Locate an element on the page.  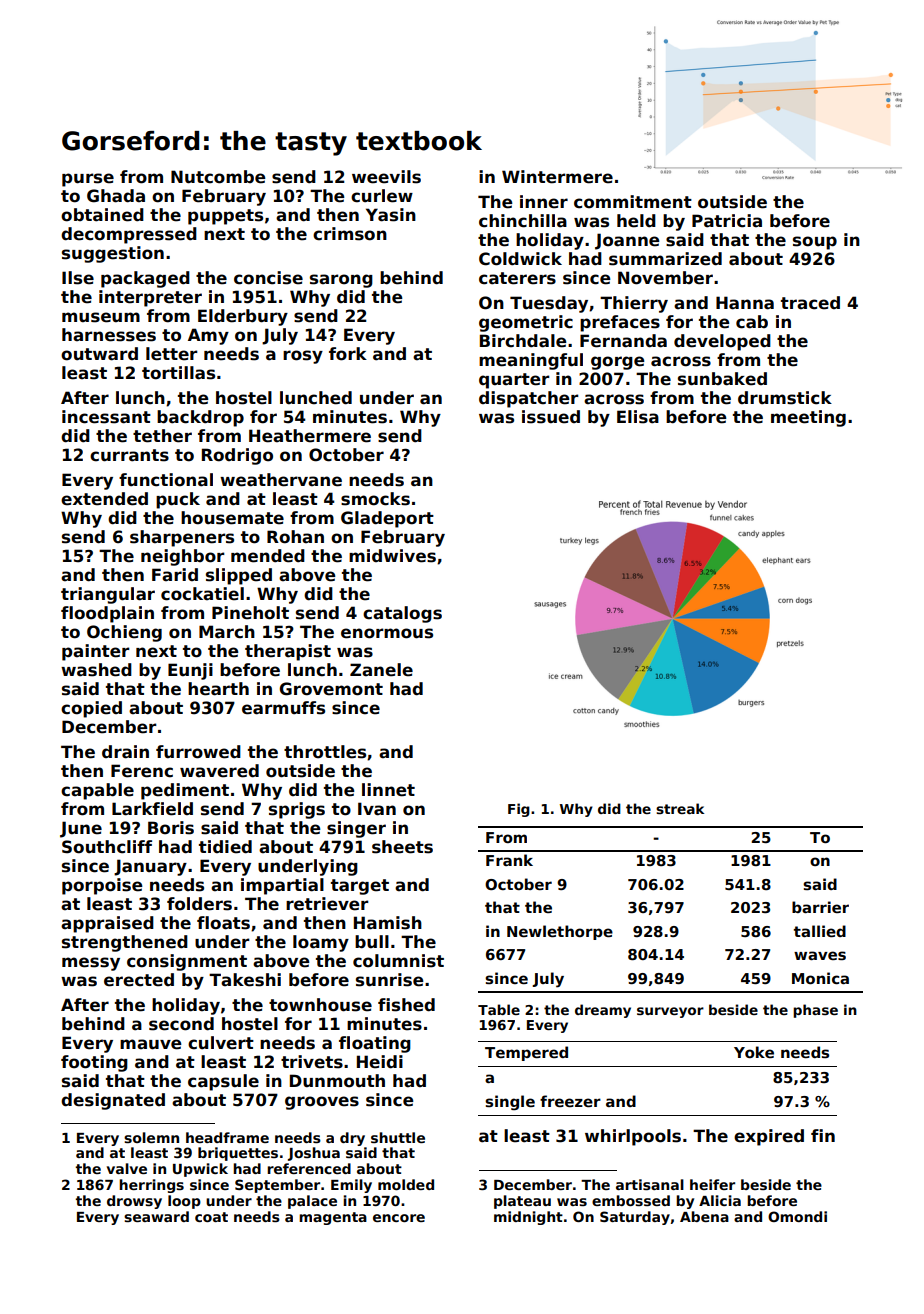
streak is located at coordinates (680, 808).
